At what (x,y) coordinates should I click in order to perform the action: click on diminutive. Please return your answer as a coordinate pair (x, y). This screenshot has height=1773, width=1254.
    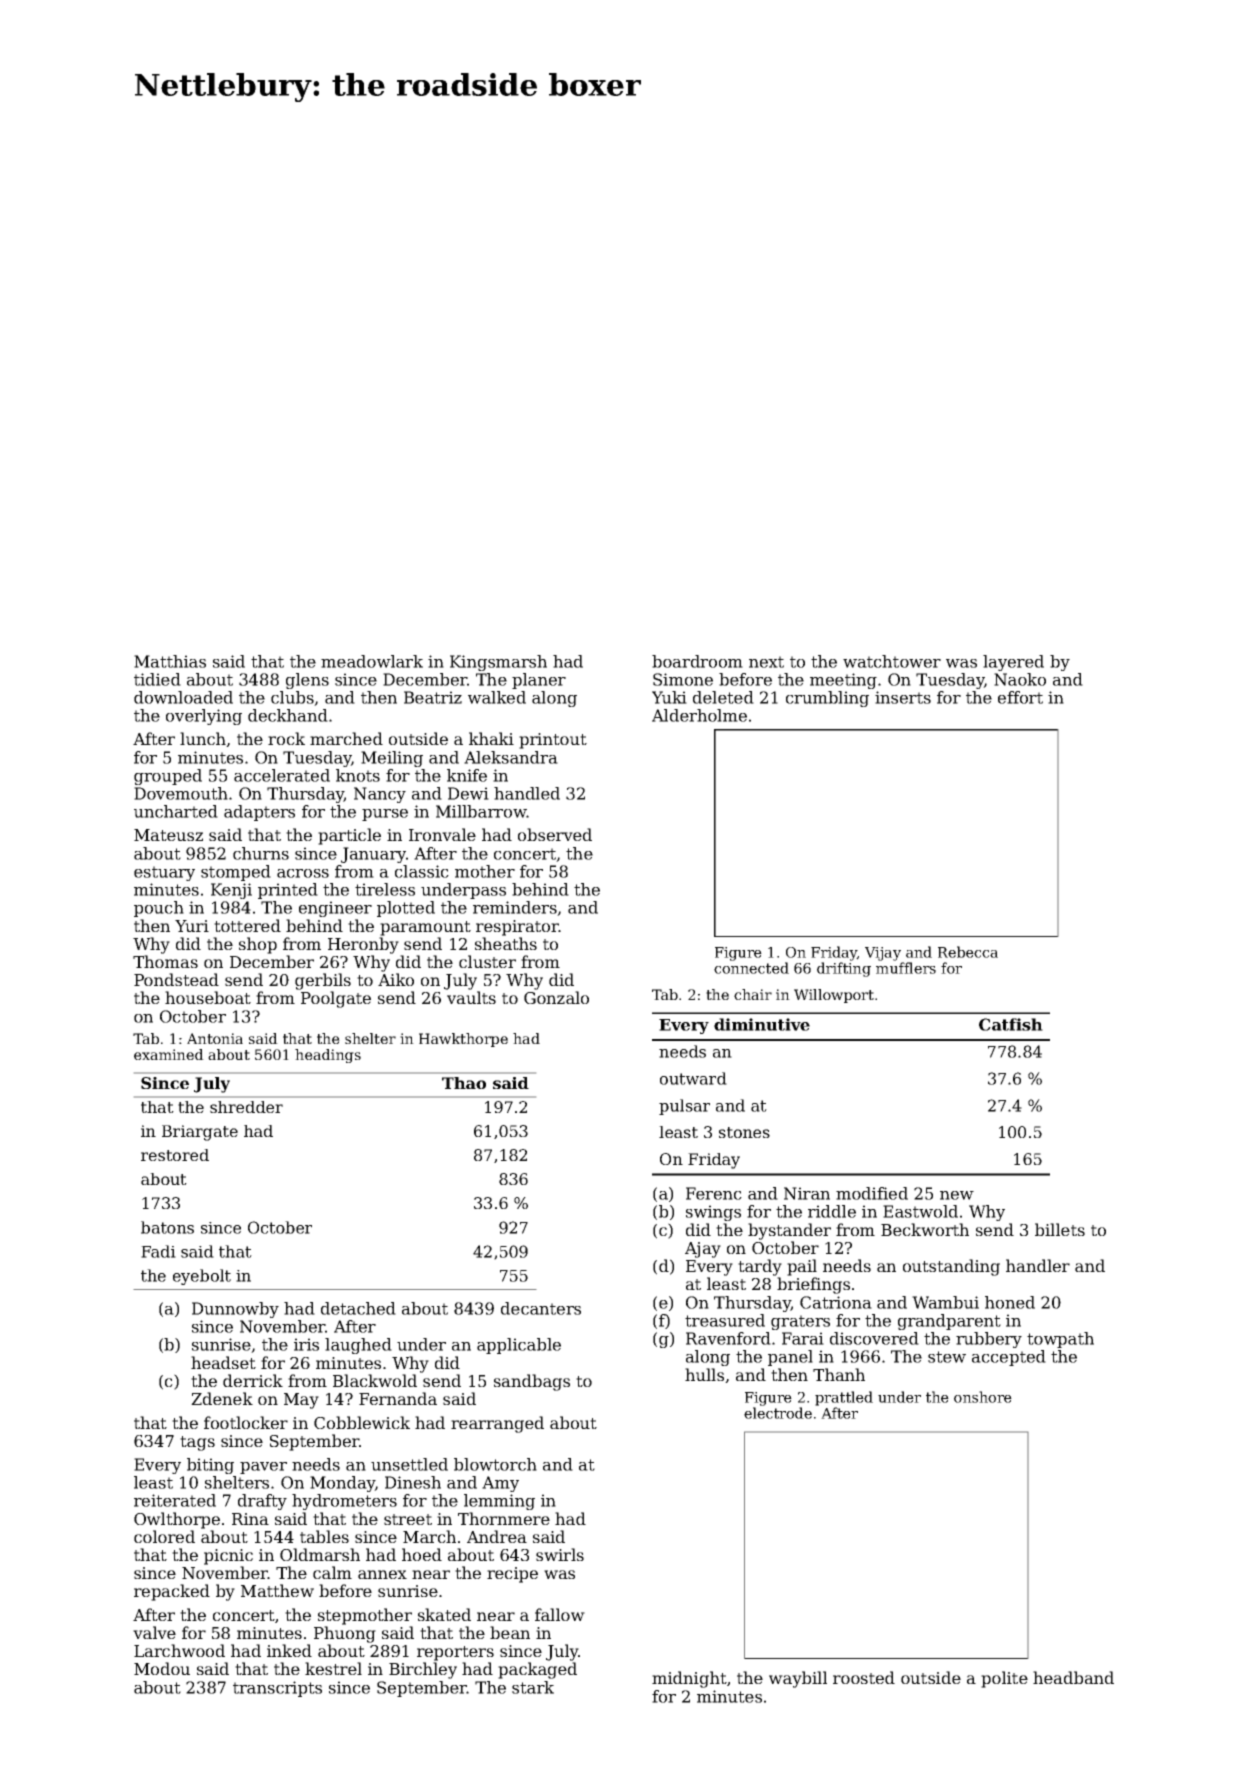
    Looking at the image, I should click on (762, 1024).
